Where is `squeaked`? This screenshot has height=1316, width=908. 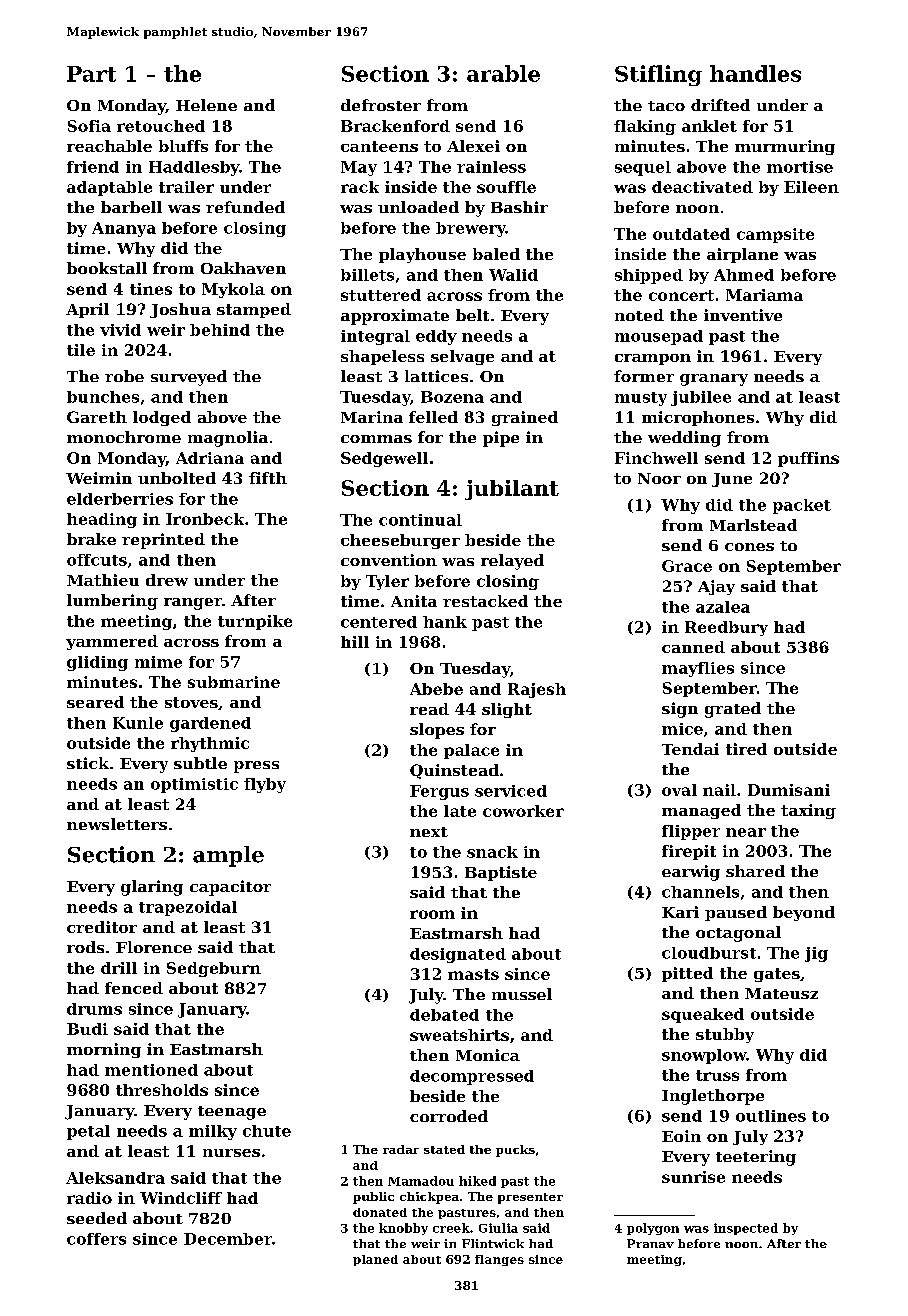
squeaked is located at coordinates (703, 1015).
